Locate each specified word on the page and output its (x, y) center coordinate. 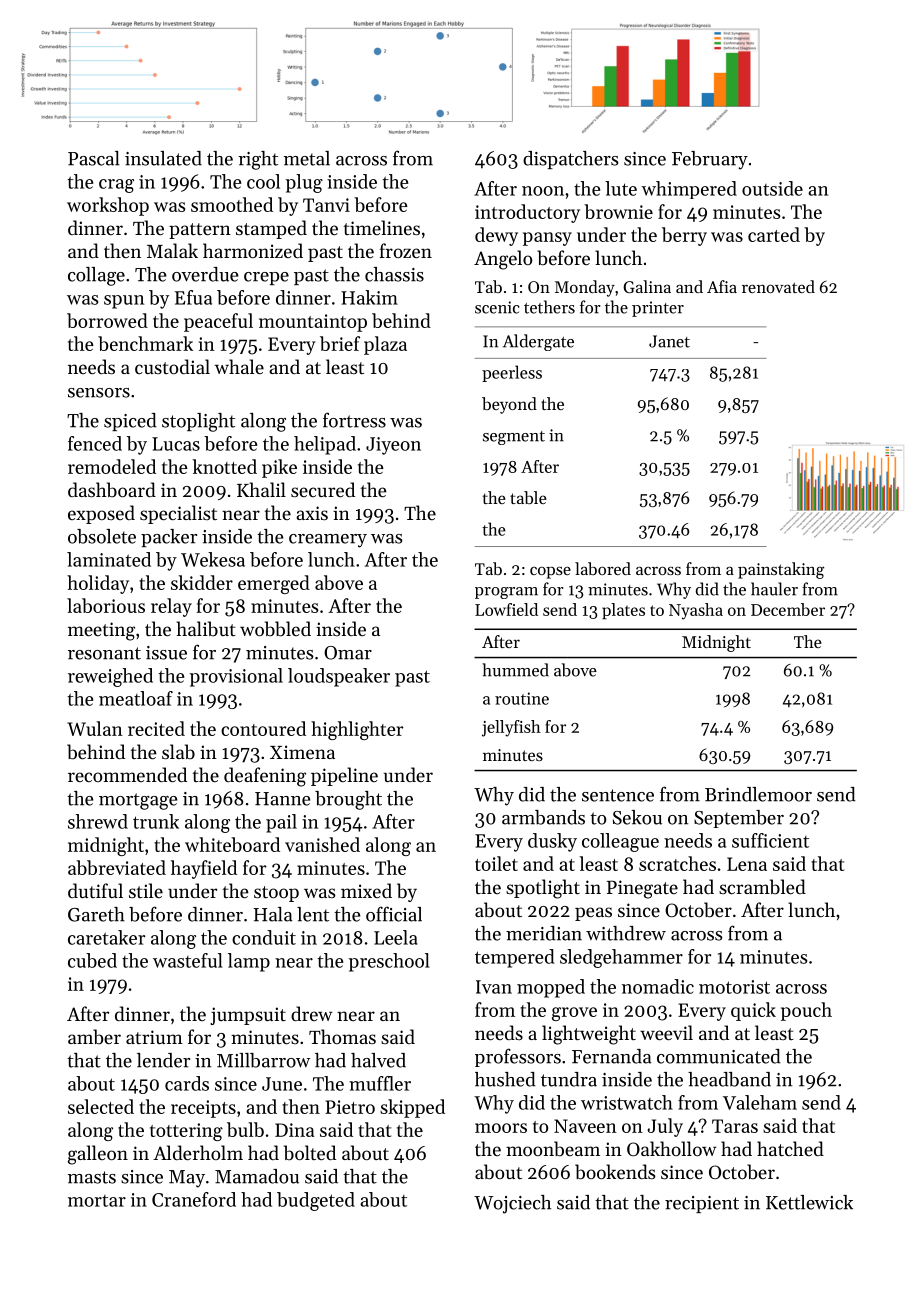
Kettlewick (809, 1202)
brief (340, 343)
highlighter (357, 730)
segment (514, 438)
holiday (98, 584)
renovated (778, 286)
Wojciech (512, 1204)
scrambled (762, 886)
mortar (97, 1201)
